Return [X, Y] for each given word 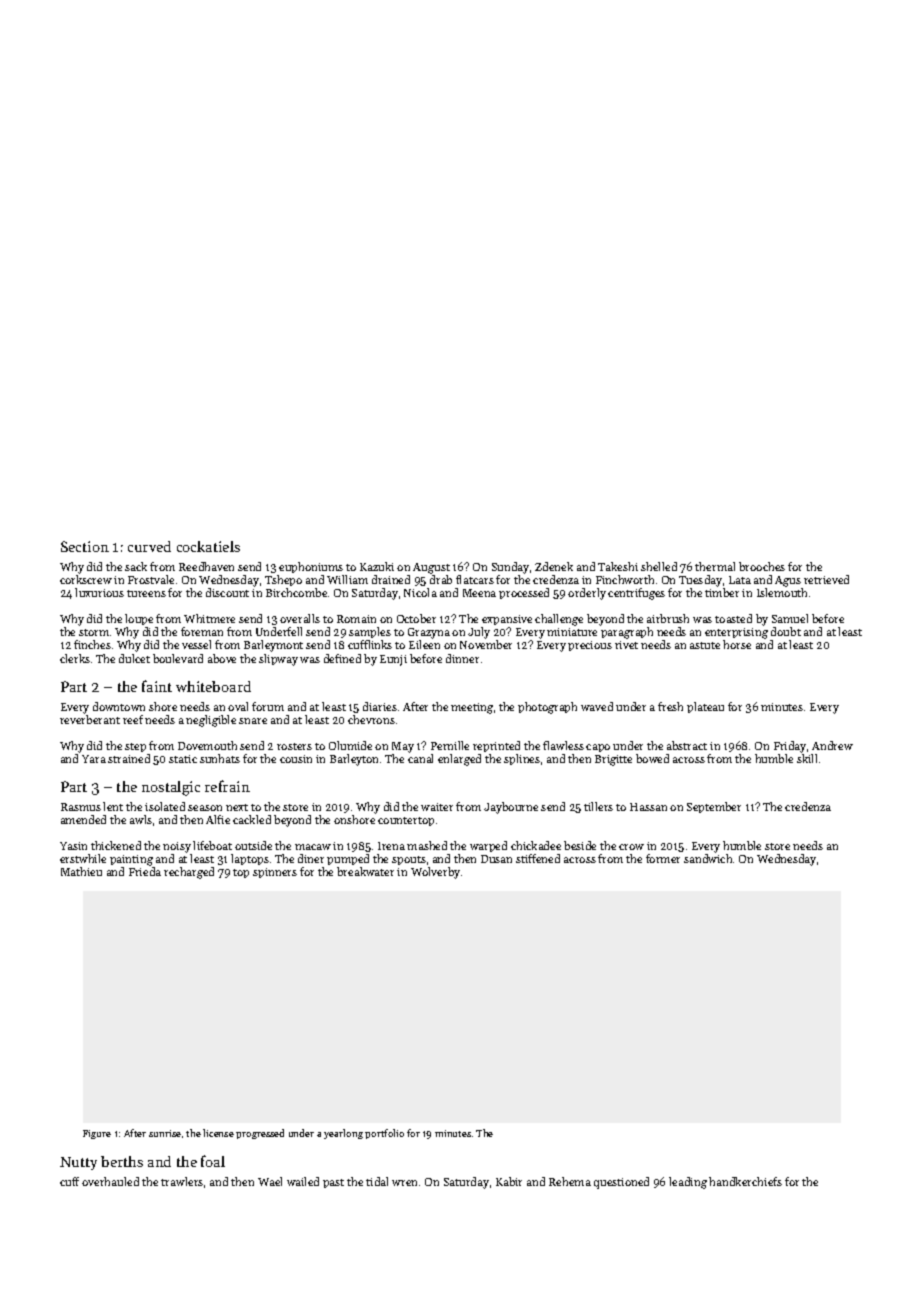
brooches [762, 566]
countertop [406, 821]
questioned [621, 1183]
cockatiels [208, 546]
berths [122, 1161]
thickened [116, 845]
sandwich [708, 858]
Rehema [570, 1181]
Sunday [510, 568]
